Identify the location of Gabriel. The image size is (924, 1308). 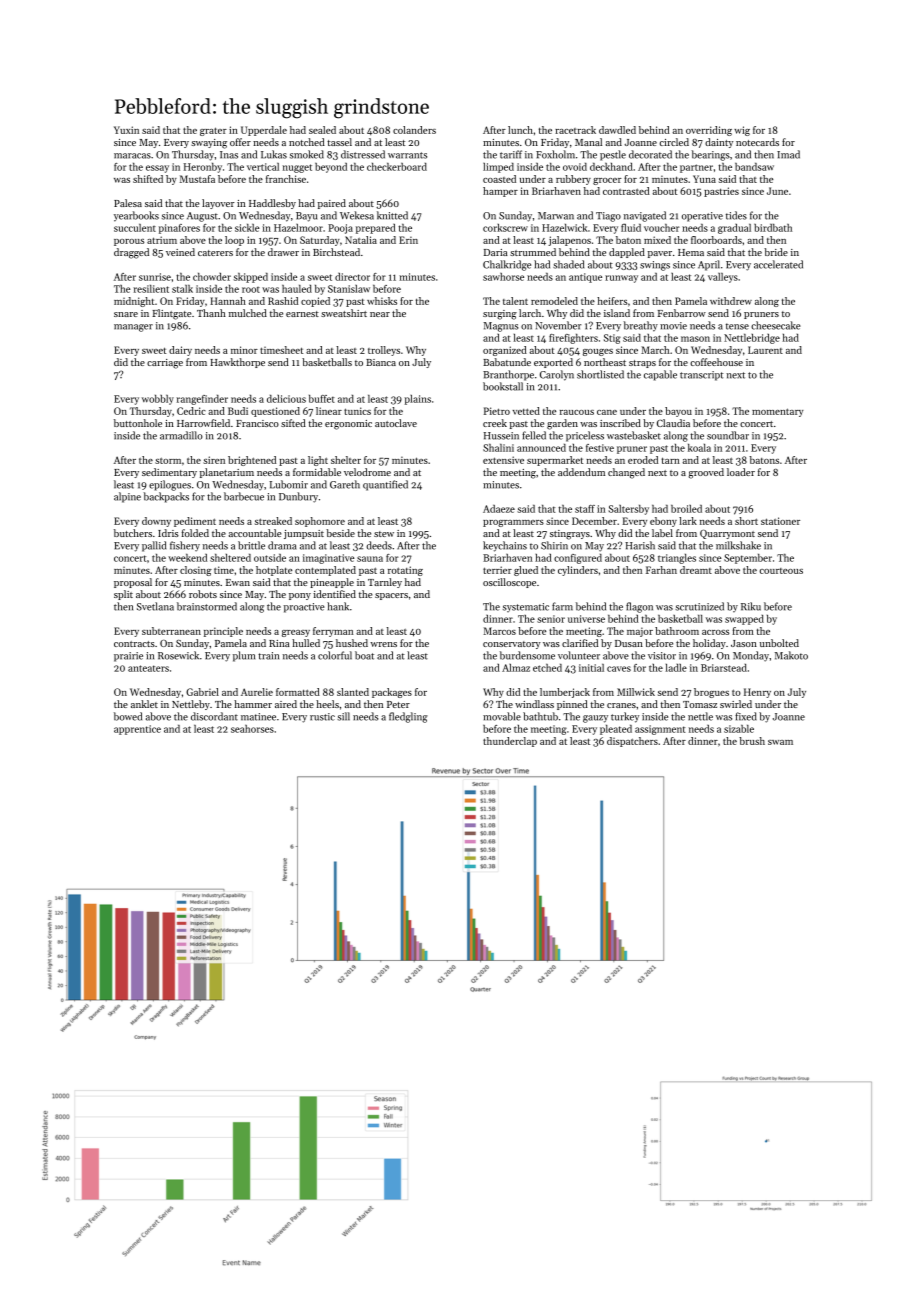
(202, 692).
